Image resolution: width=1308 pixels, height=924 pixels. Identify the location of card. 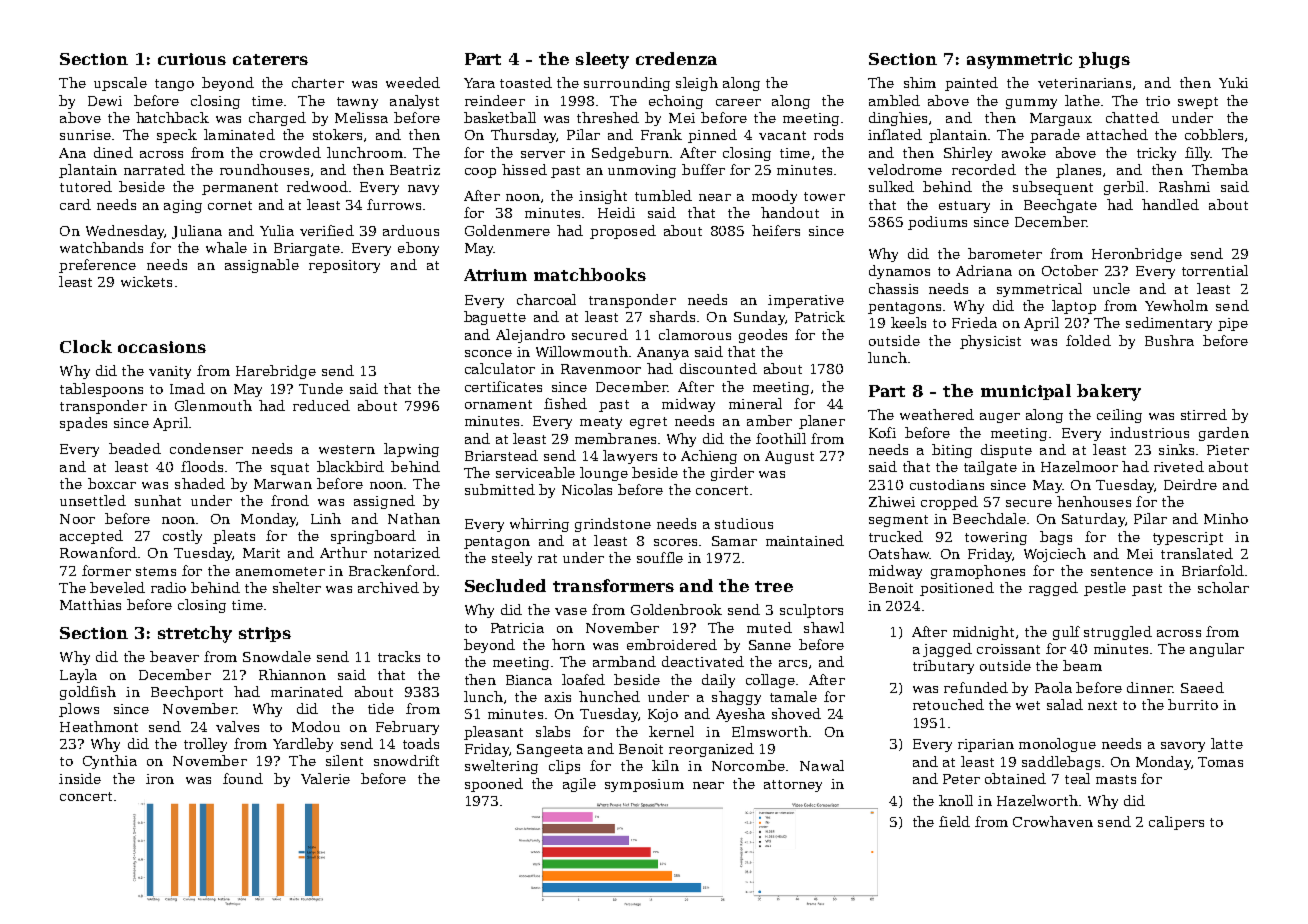
(75, 204).
